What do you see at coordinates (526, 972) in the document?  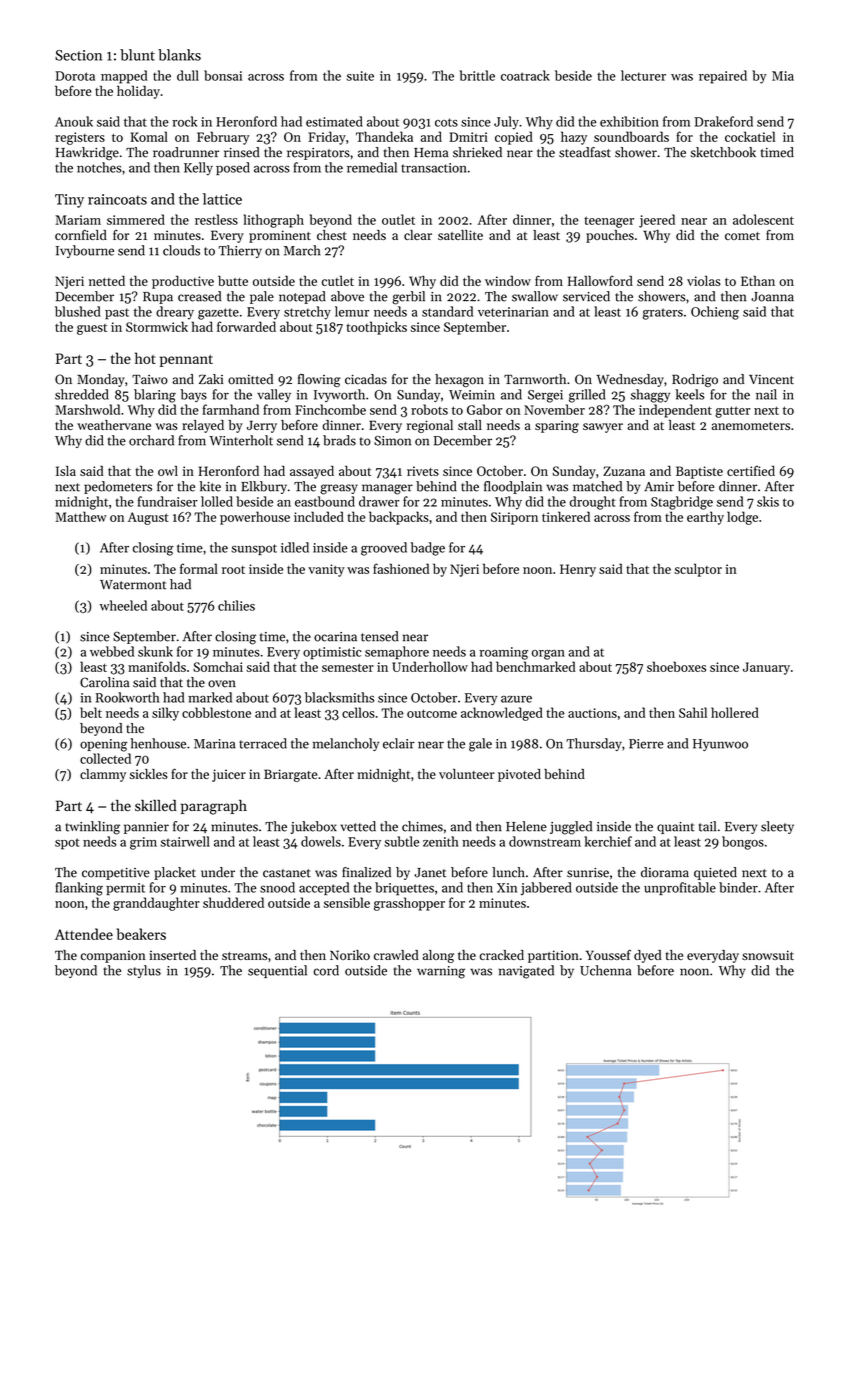 I see `navigated` at bounding box center [526, 972].
